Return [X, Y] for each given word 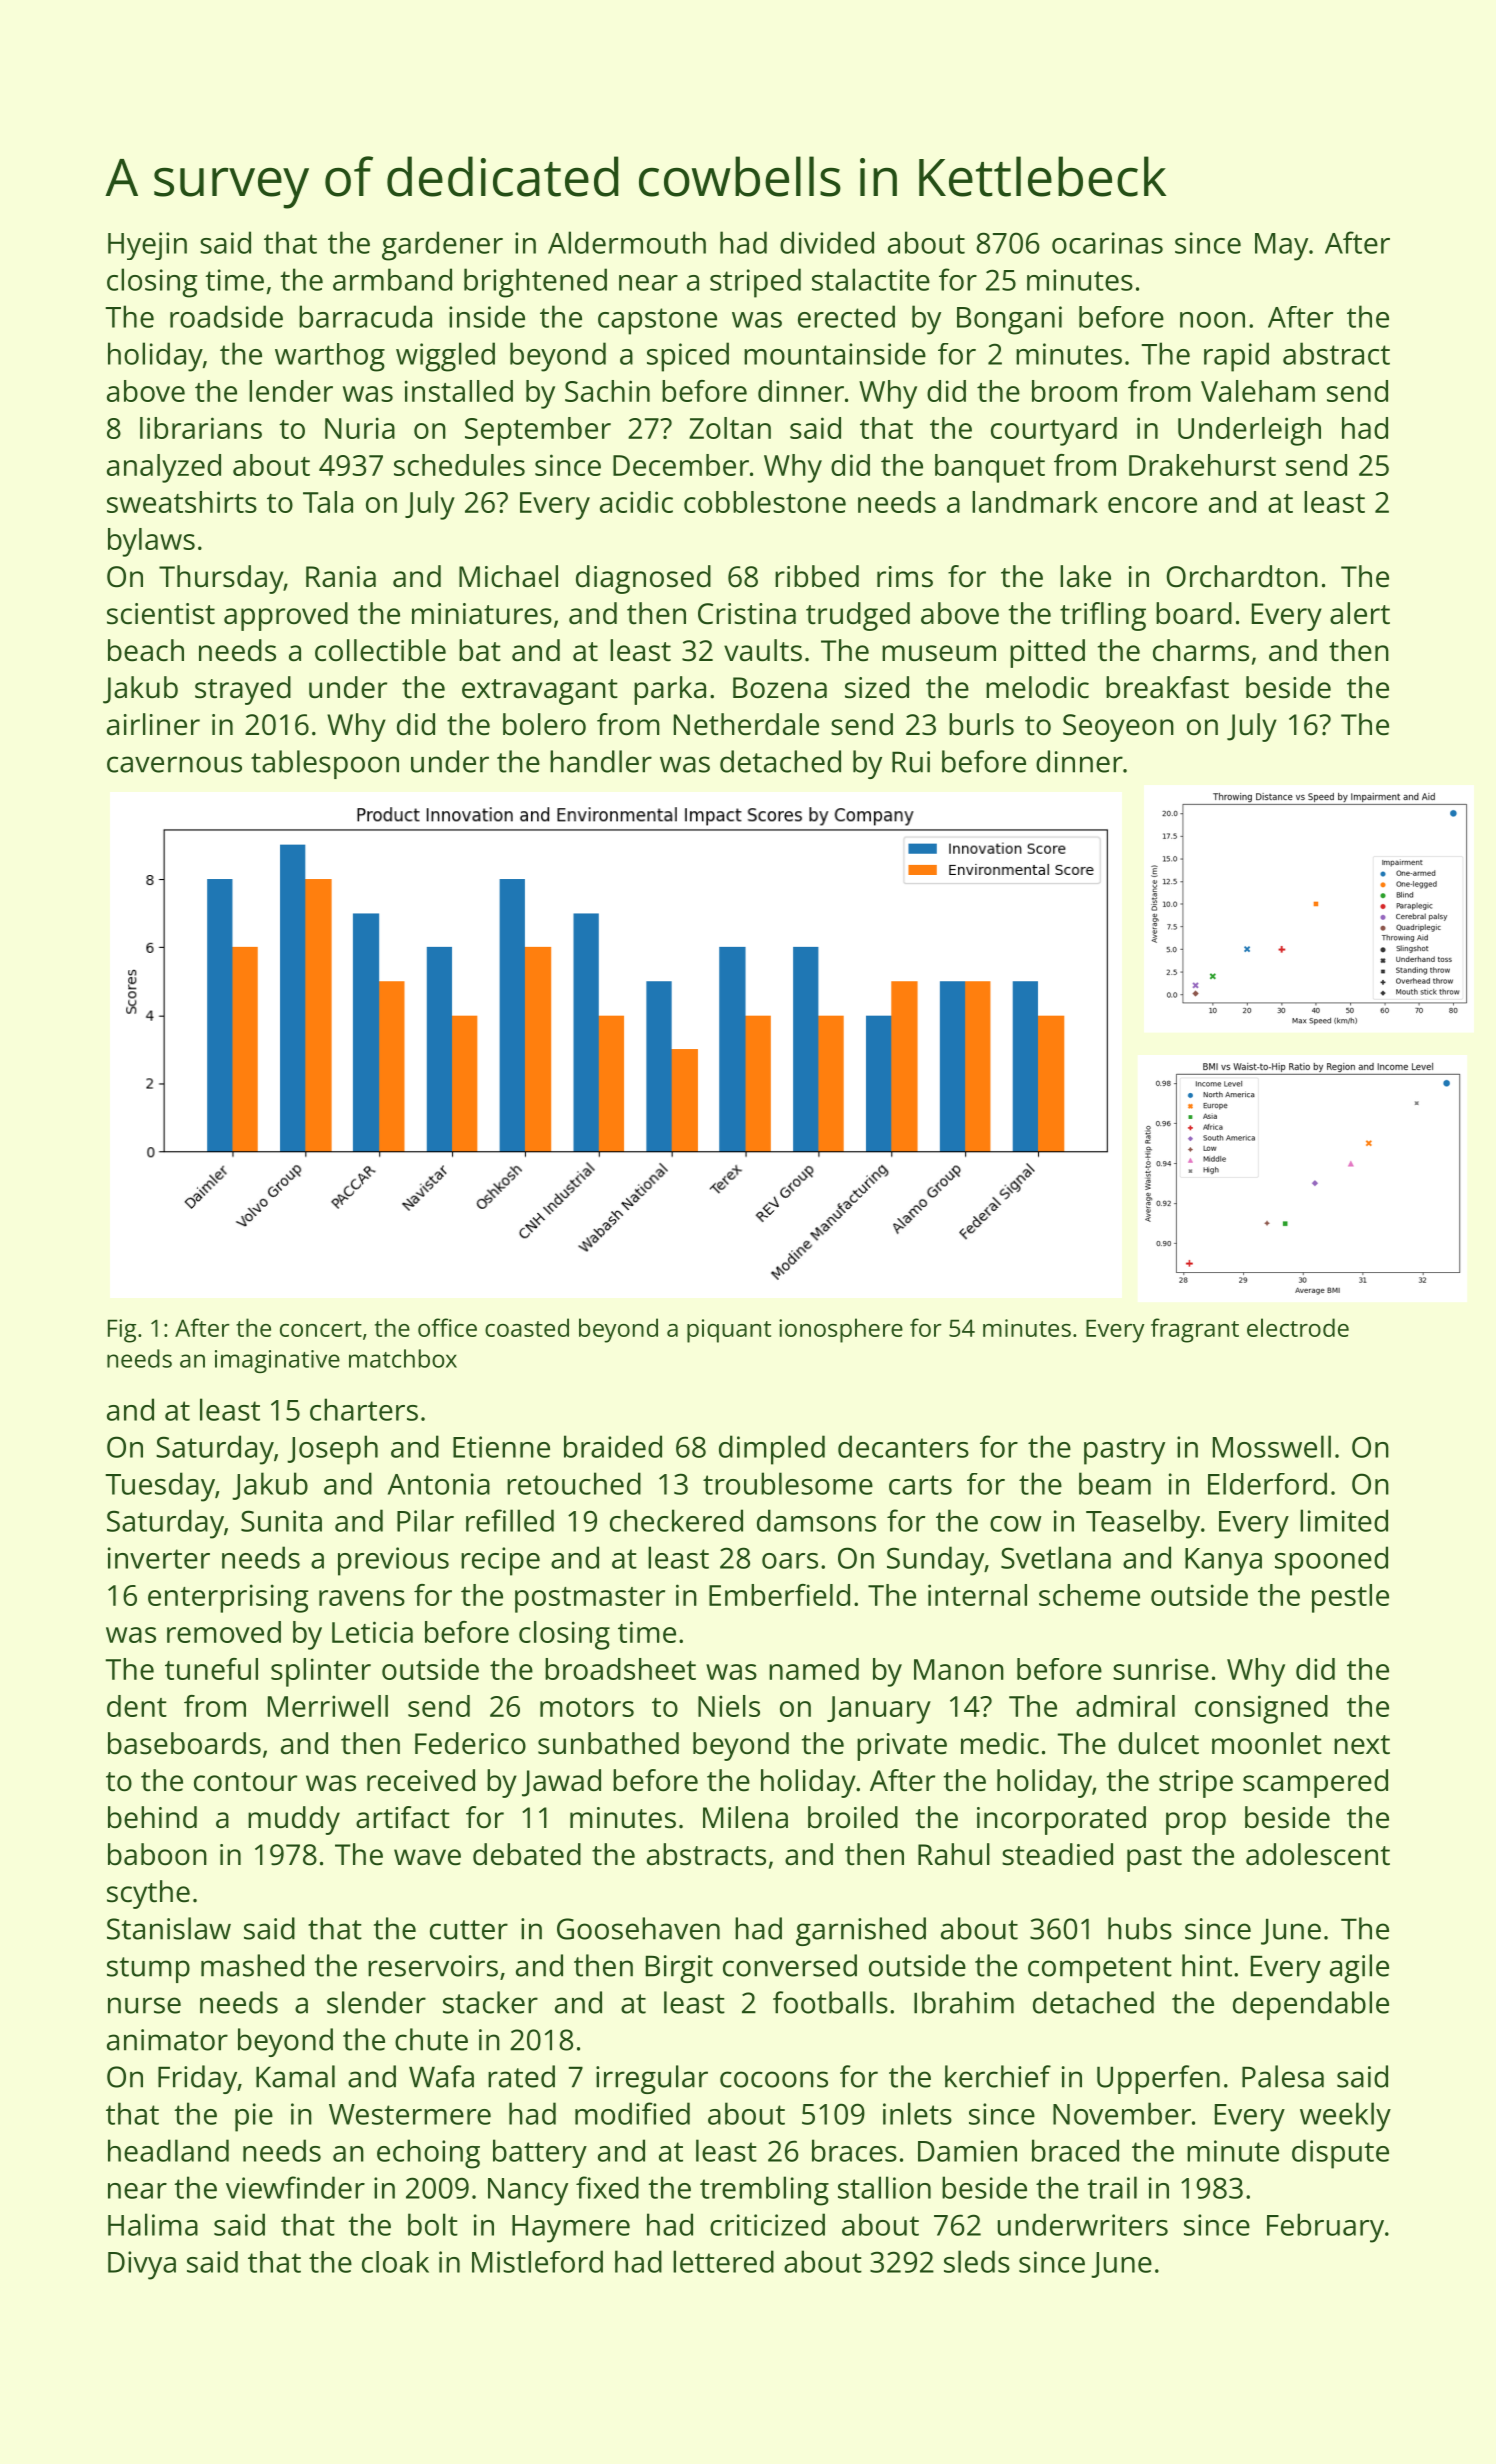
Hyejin [147, 246]
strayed [243, 690]
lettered [723, 2261]
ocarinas [1107, 243]
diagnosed [643, 579]
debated [527, 1854]
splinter [321, 1672]
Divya [142, 2265]
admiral [1125, 1706]
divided [827, 242]
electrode [1298, 1327]
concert [321, 1329]
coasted [527, 1327]
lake [1085, 576]
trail [1112, 2187]
